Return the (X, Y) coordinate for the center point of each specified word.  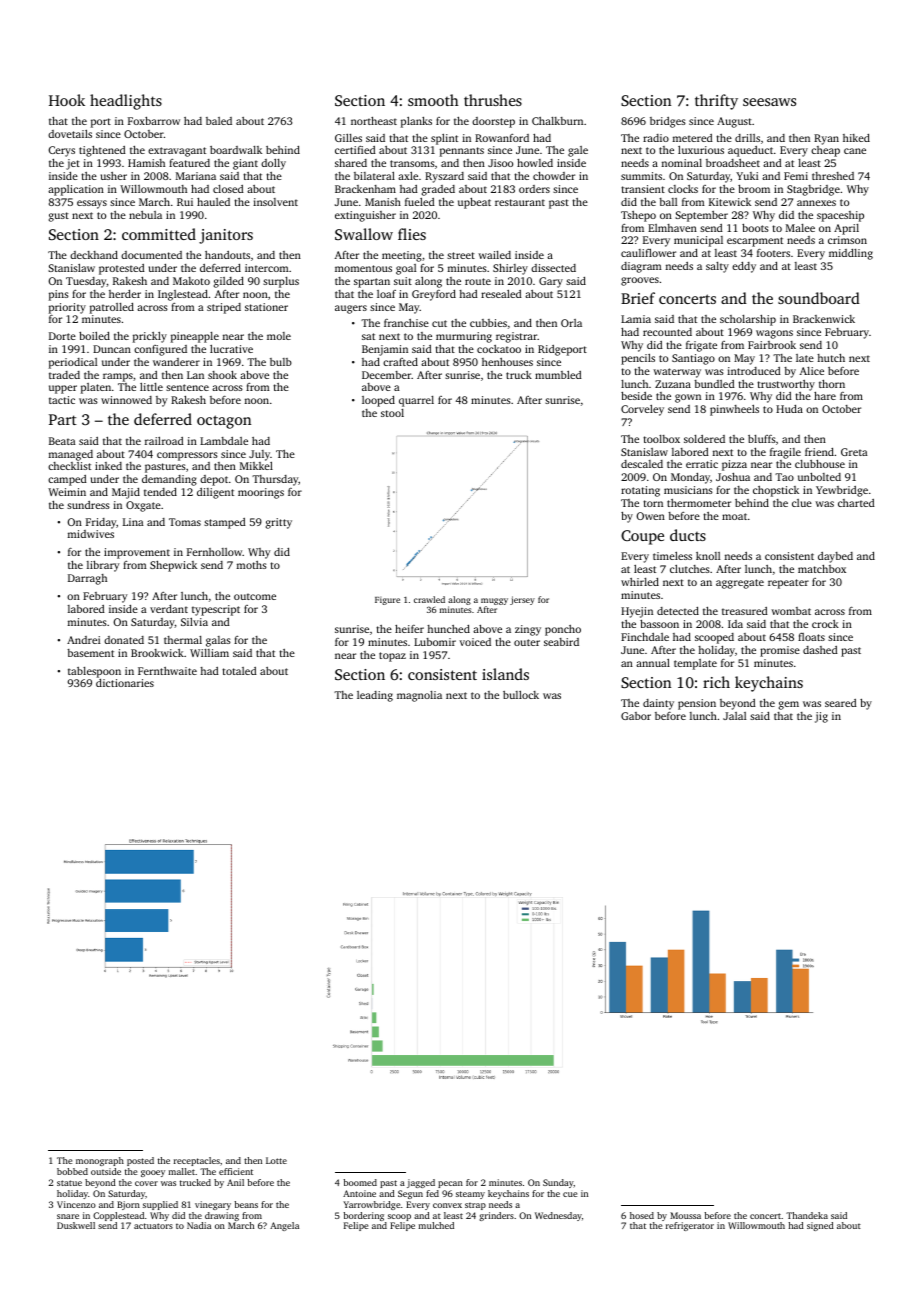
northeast (374, 121)
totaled (239, 671)
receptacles (197, 1161)
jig (821, 717)
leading (375, 696)
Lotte (276, 1160)
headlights (126, 102)
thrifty (716, 102)
